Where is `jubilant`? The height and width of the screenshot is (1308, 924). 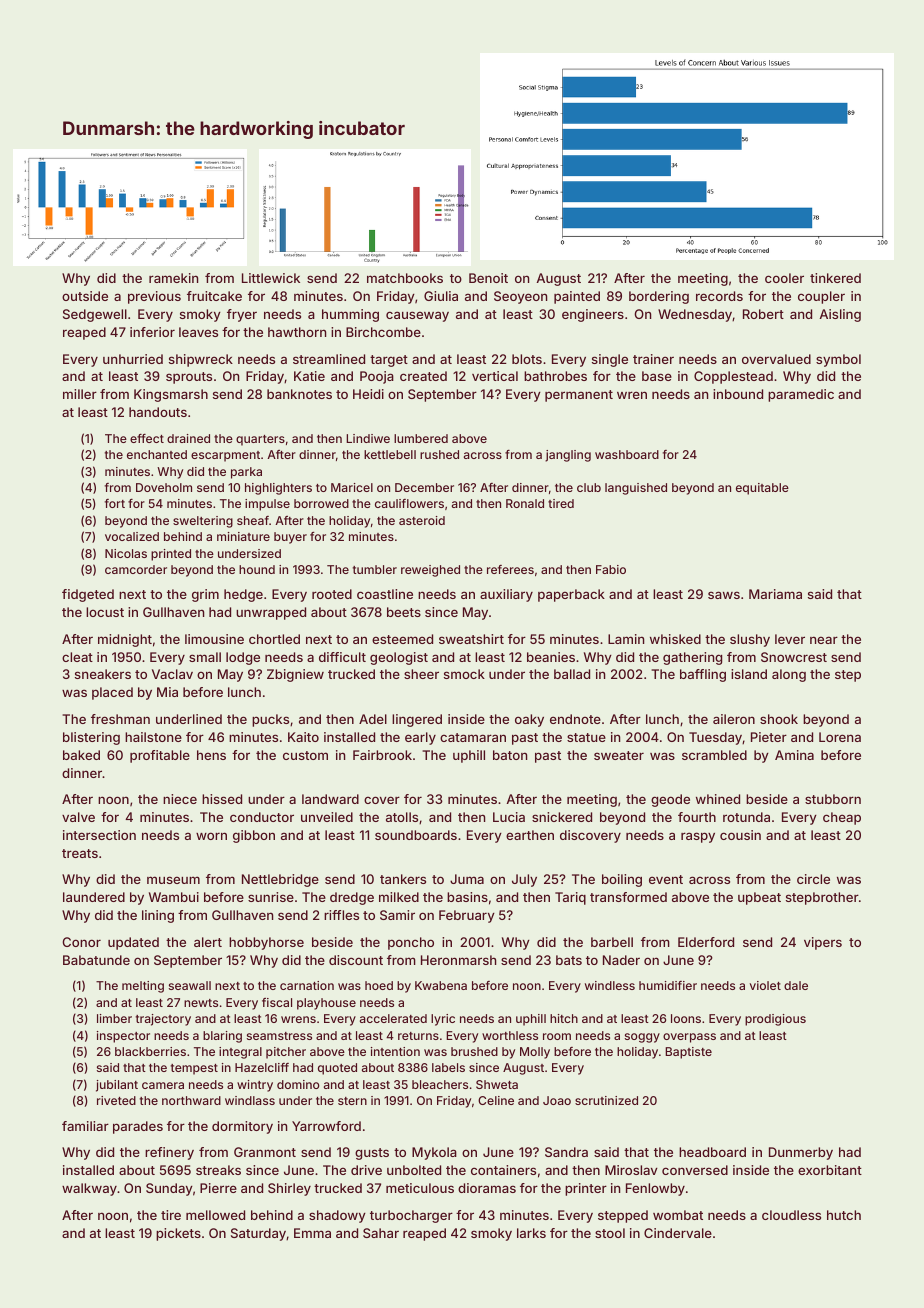
jubilant is located at coordinates (117, 1086).
